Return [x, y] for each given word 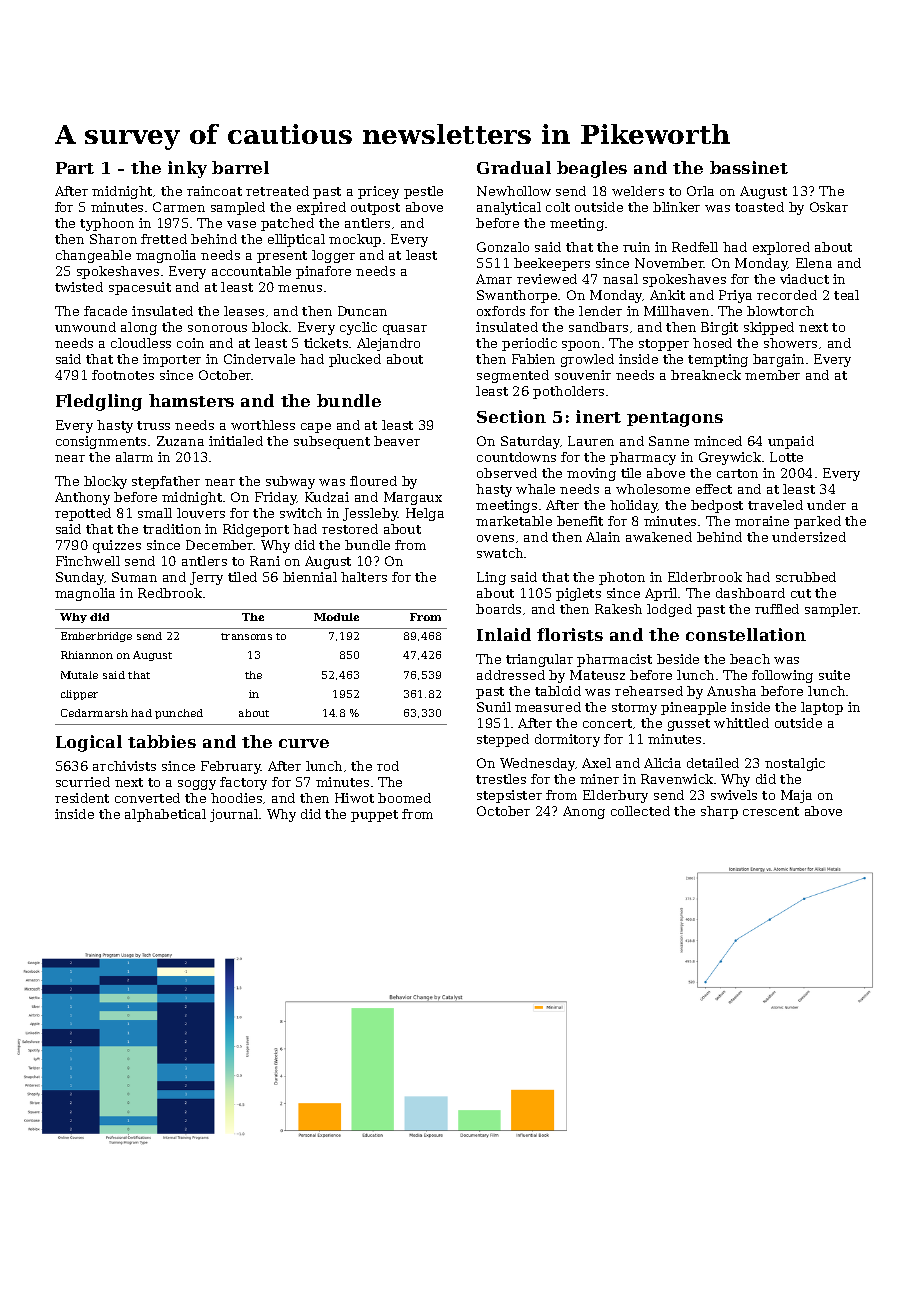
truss [153, 425]
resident [82, 798]
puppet [374, 816]
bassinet [749, 167]
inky [187, 169]
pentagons [675, 419]
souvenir [583, 375]
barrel [240, 167]
